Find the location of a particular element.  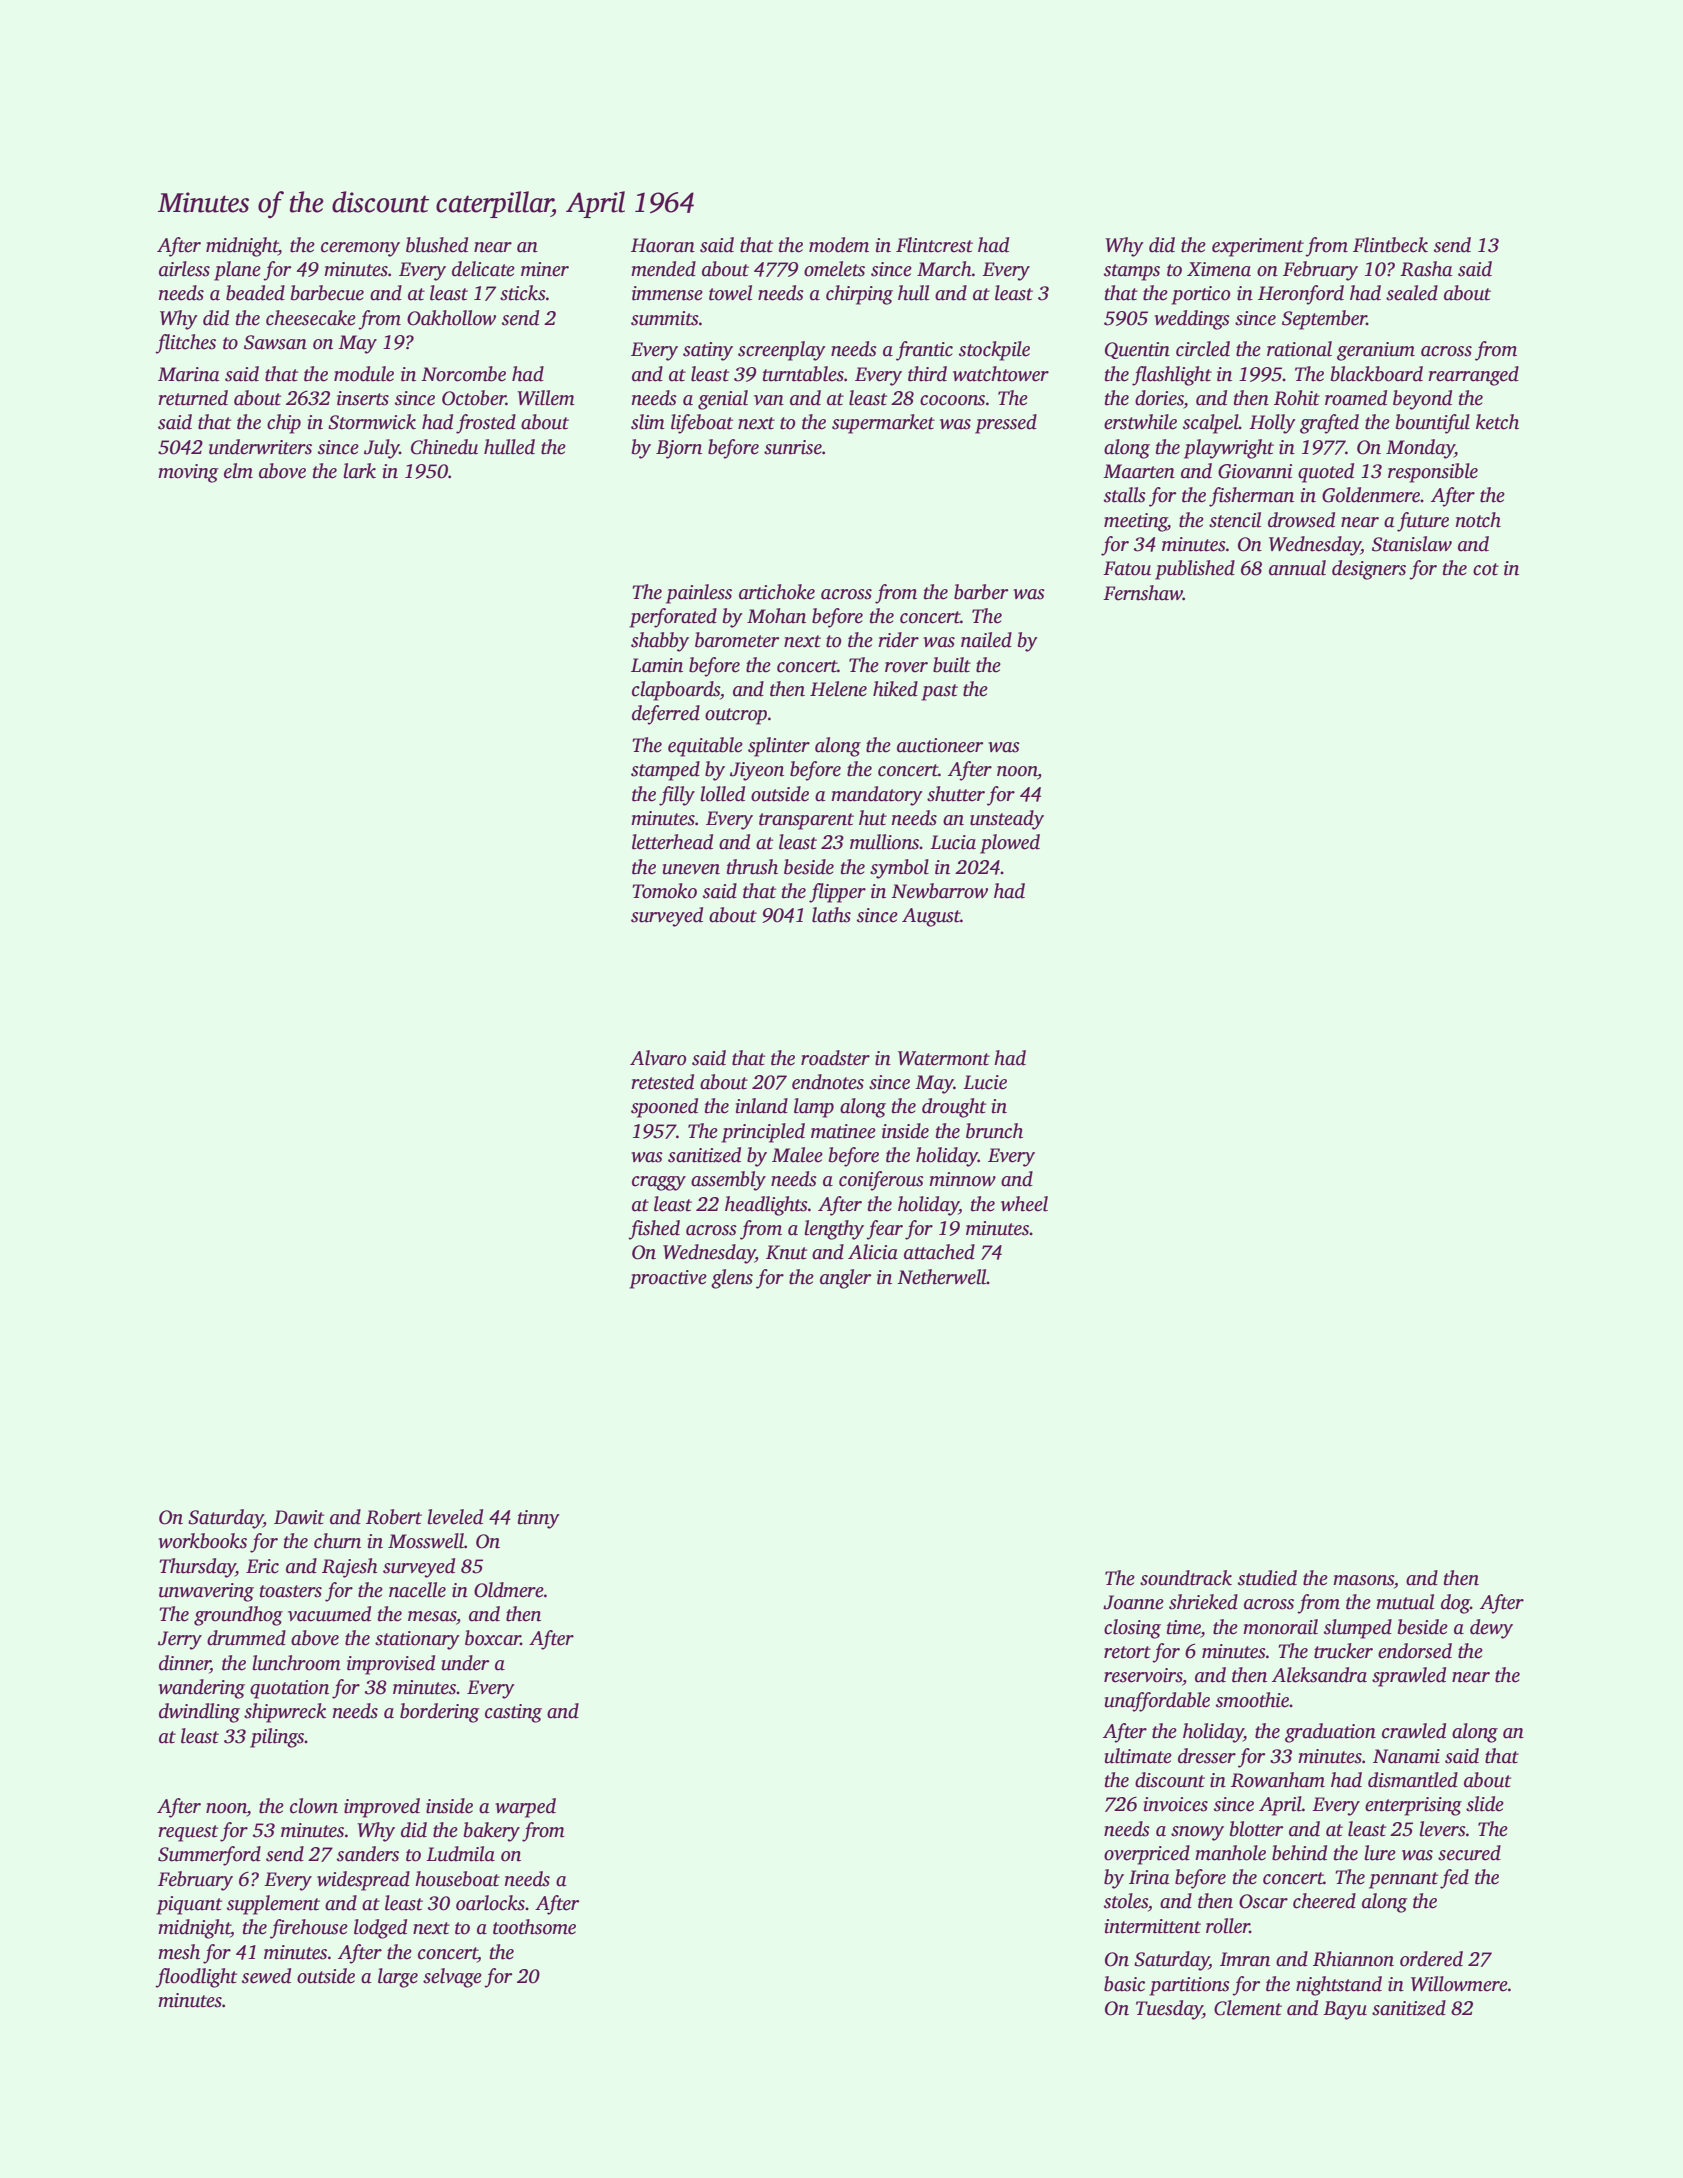

Netherwell is located at coordinates (942, 1277).
